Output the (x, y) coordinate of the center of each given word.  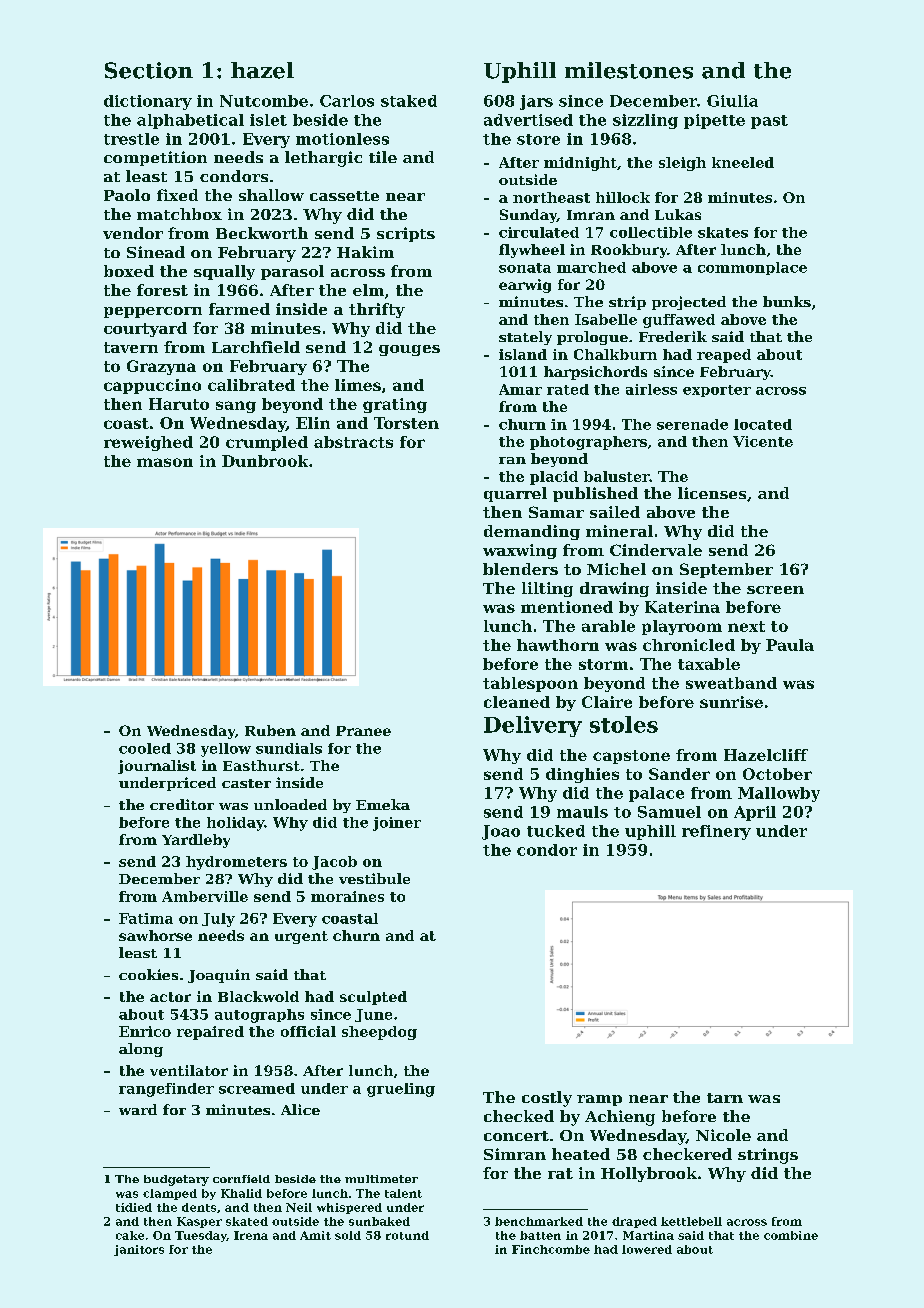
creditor (182, 804)
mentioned (567, 607)
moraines (347, 896)
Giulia (732, 101)
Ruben (270, 730)
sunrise (731, 702)
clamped (170, 1194)
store (538, 139)
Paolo (127, 195)
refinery (716, 832)
